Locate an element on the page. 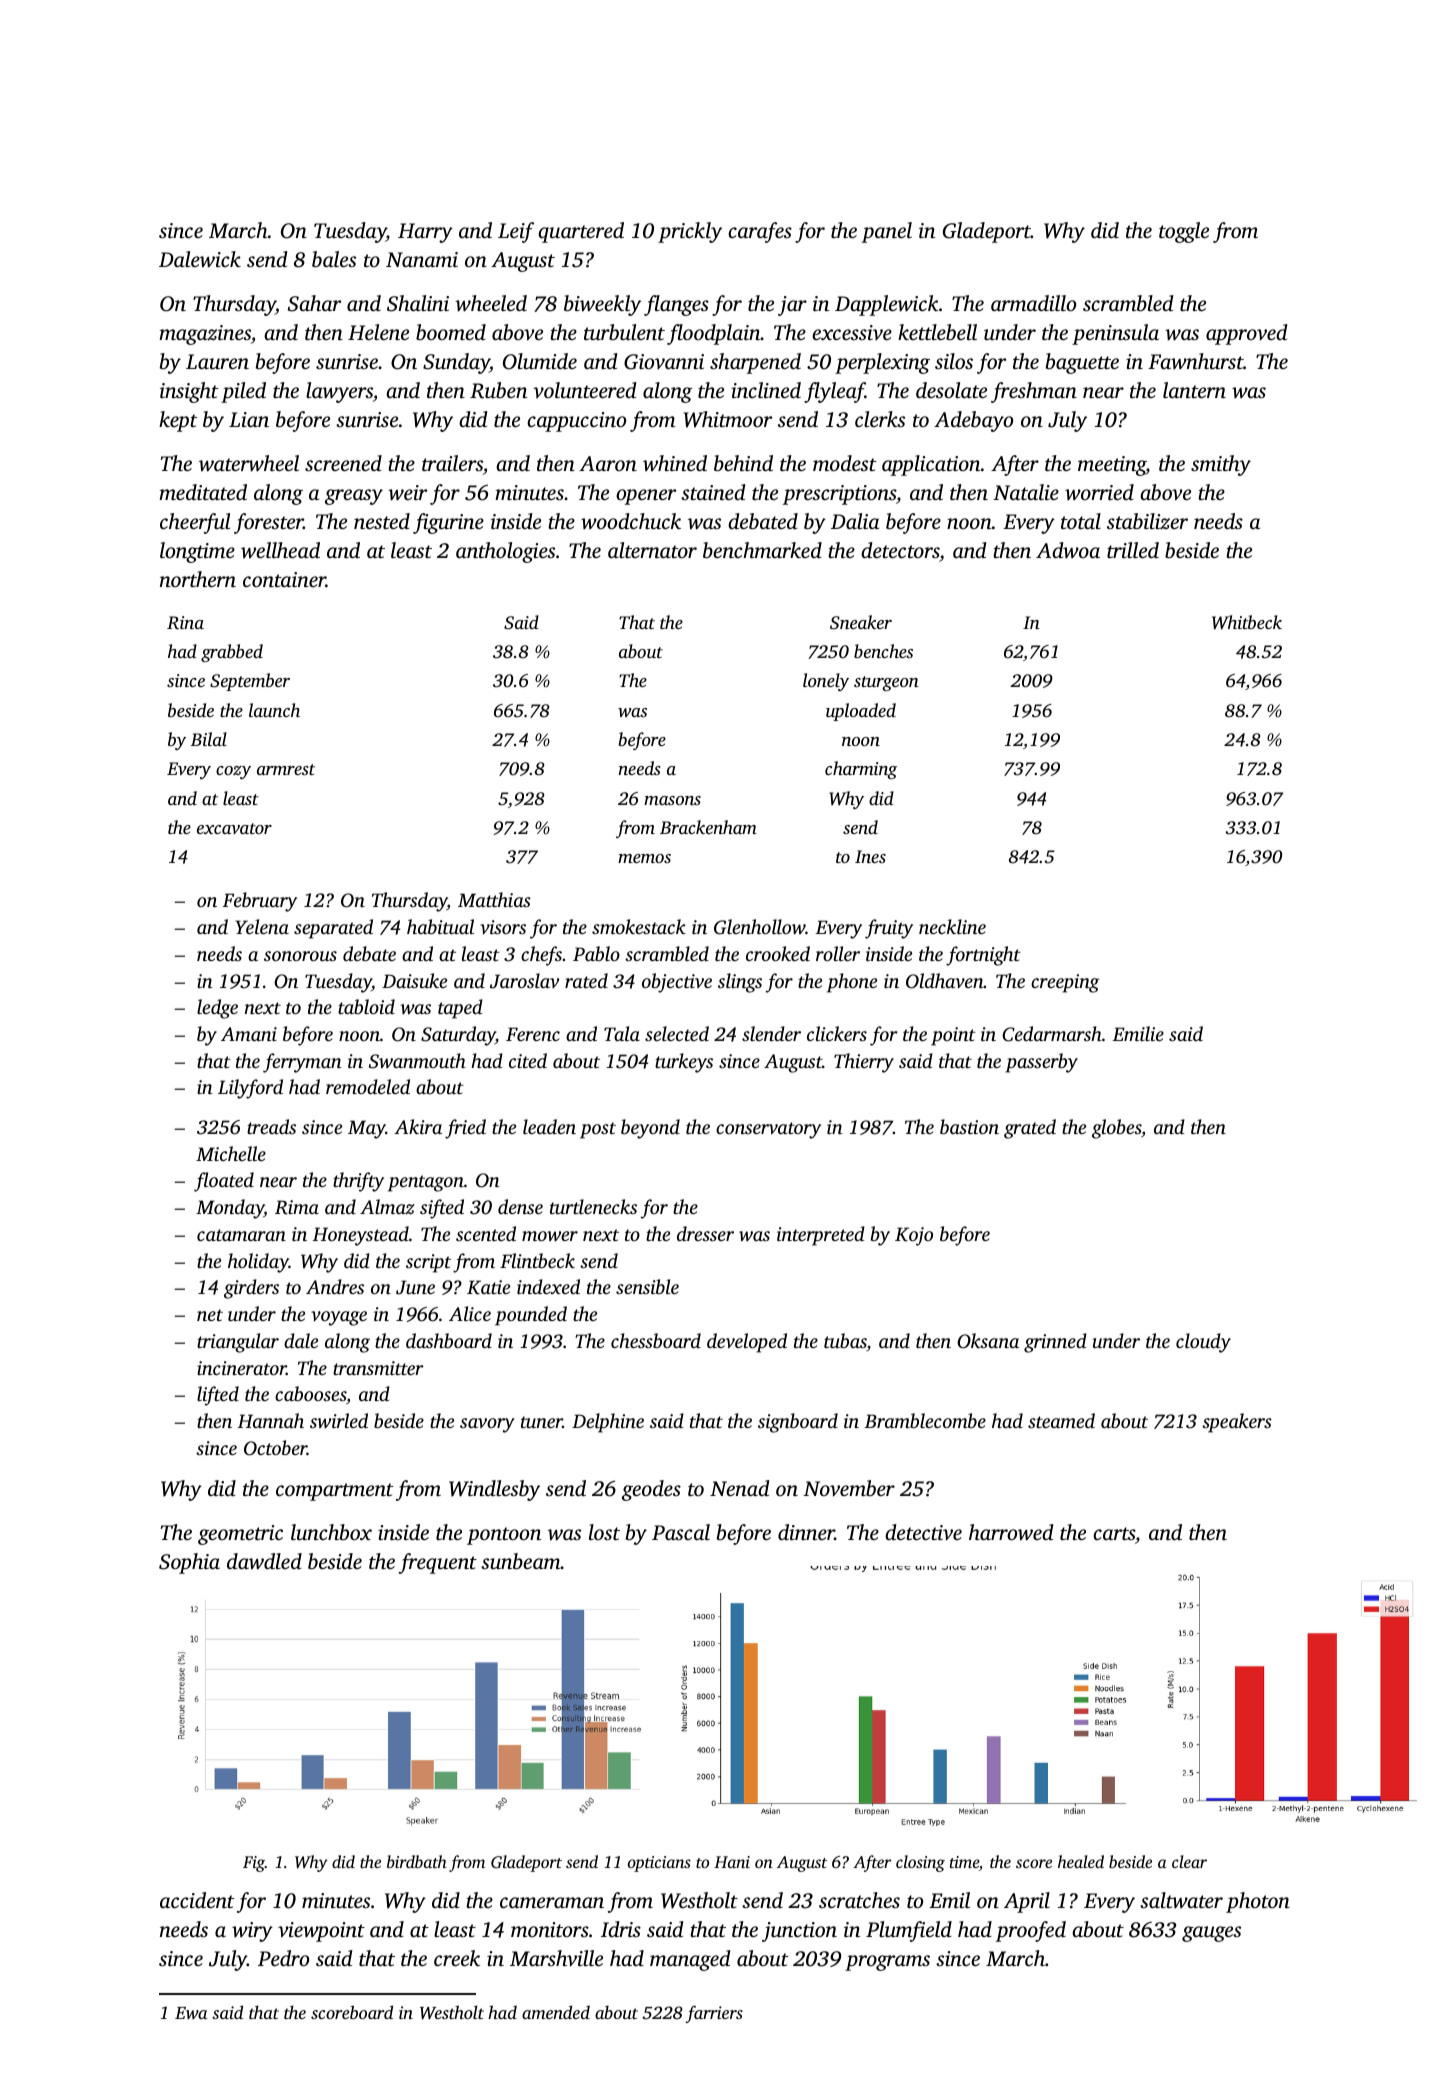 The width and height of the page is (1450, 2100). Sophia is located at coordinates (189, 1563).
